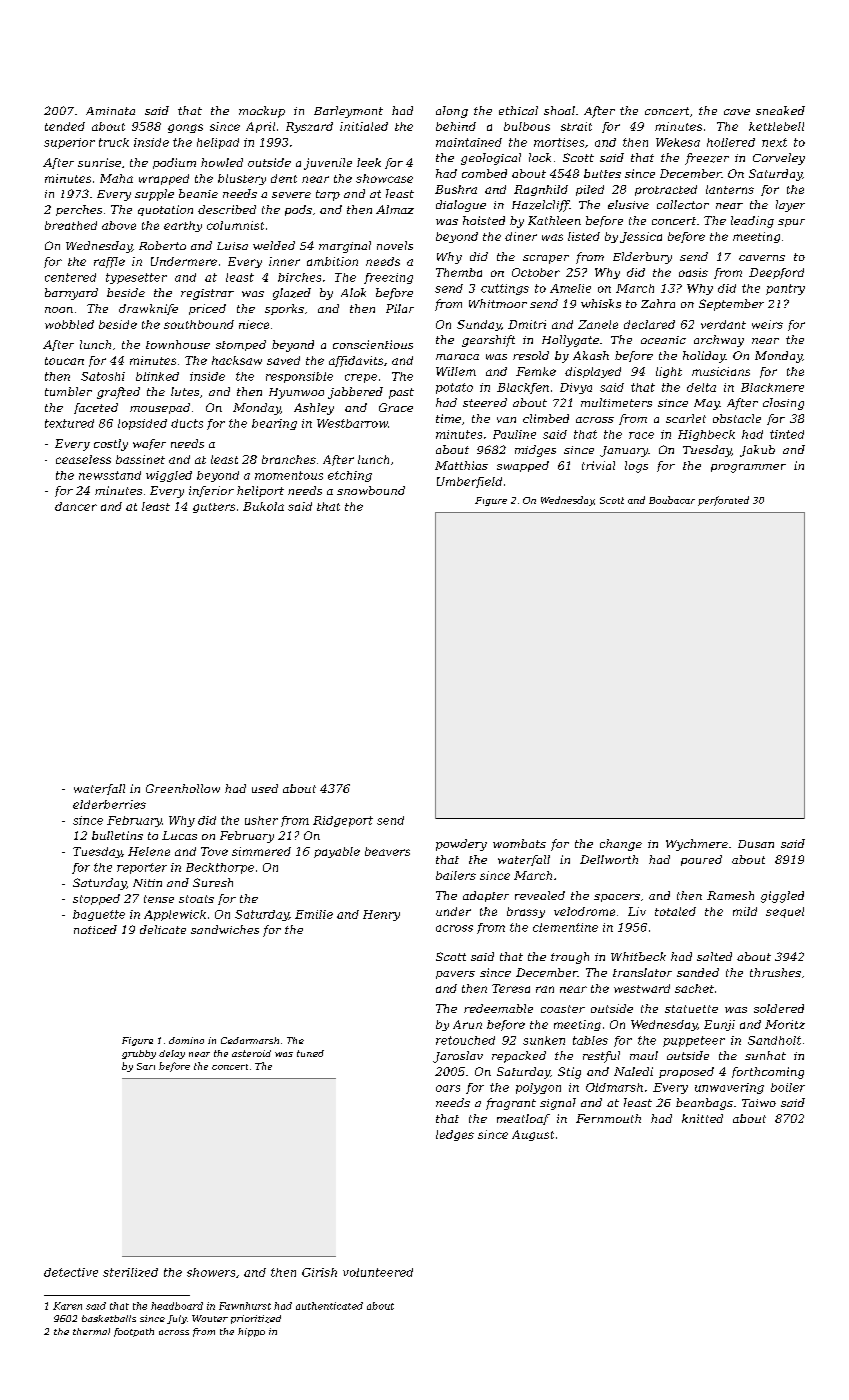 This screenshot has height=1400, width=849. I want to click on sunhat, so click(765, 1055).
